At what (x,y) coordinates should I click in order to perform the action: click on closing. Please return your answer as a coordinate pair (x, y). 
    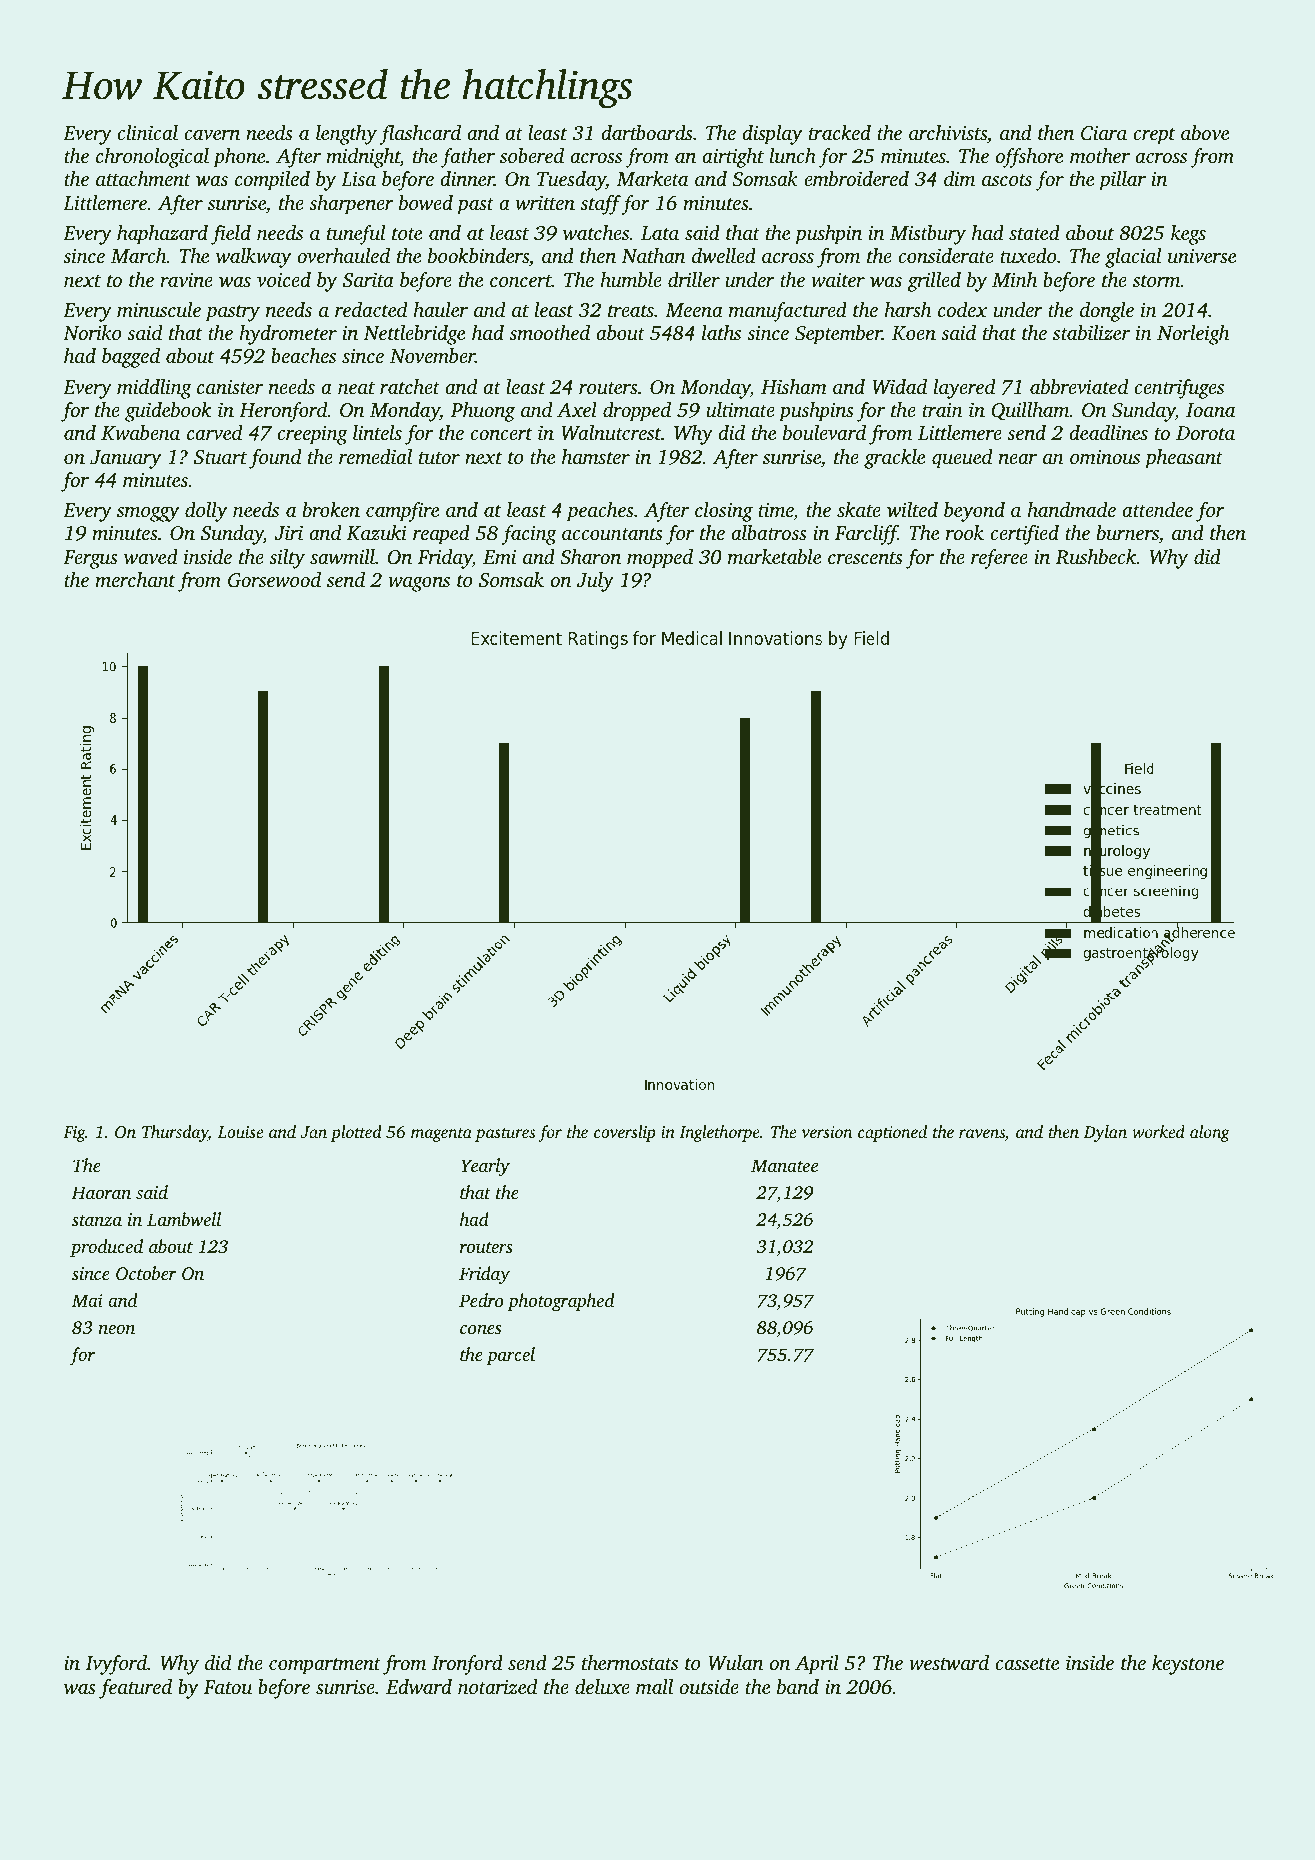
    Looking at the image, I should click on (724, 512).
